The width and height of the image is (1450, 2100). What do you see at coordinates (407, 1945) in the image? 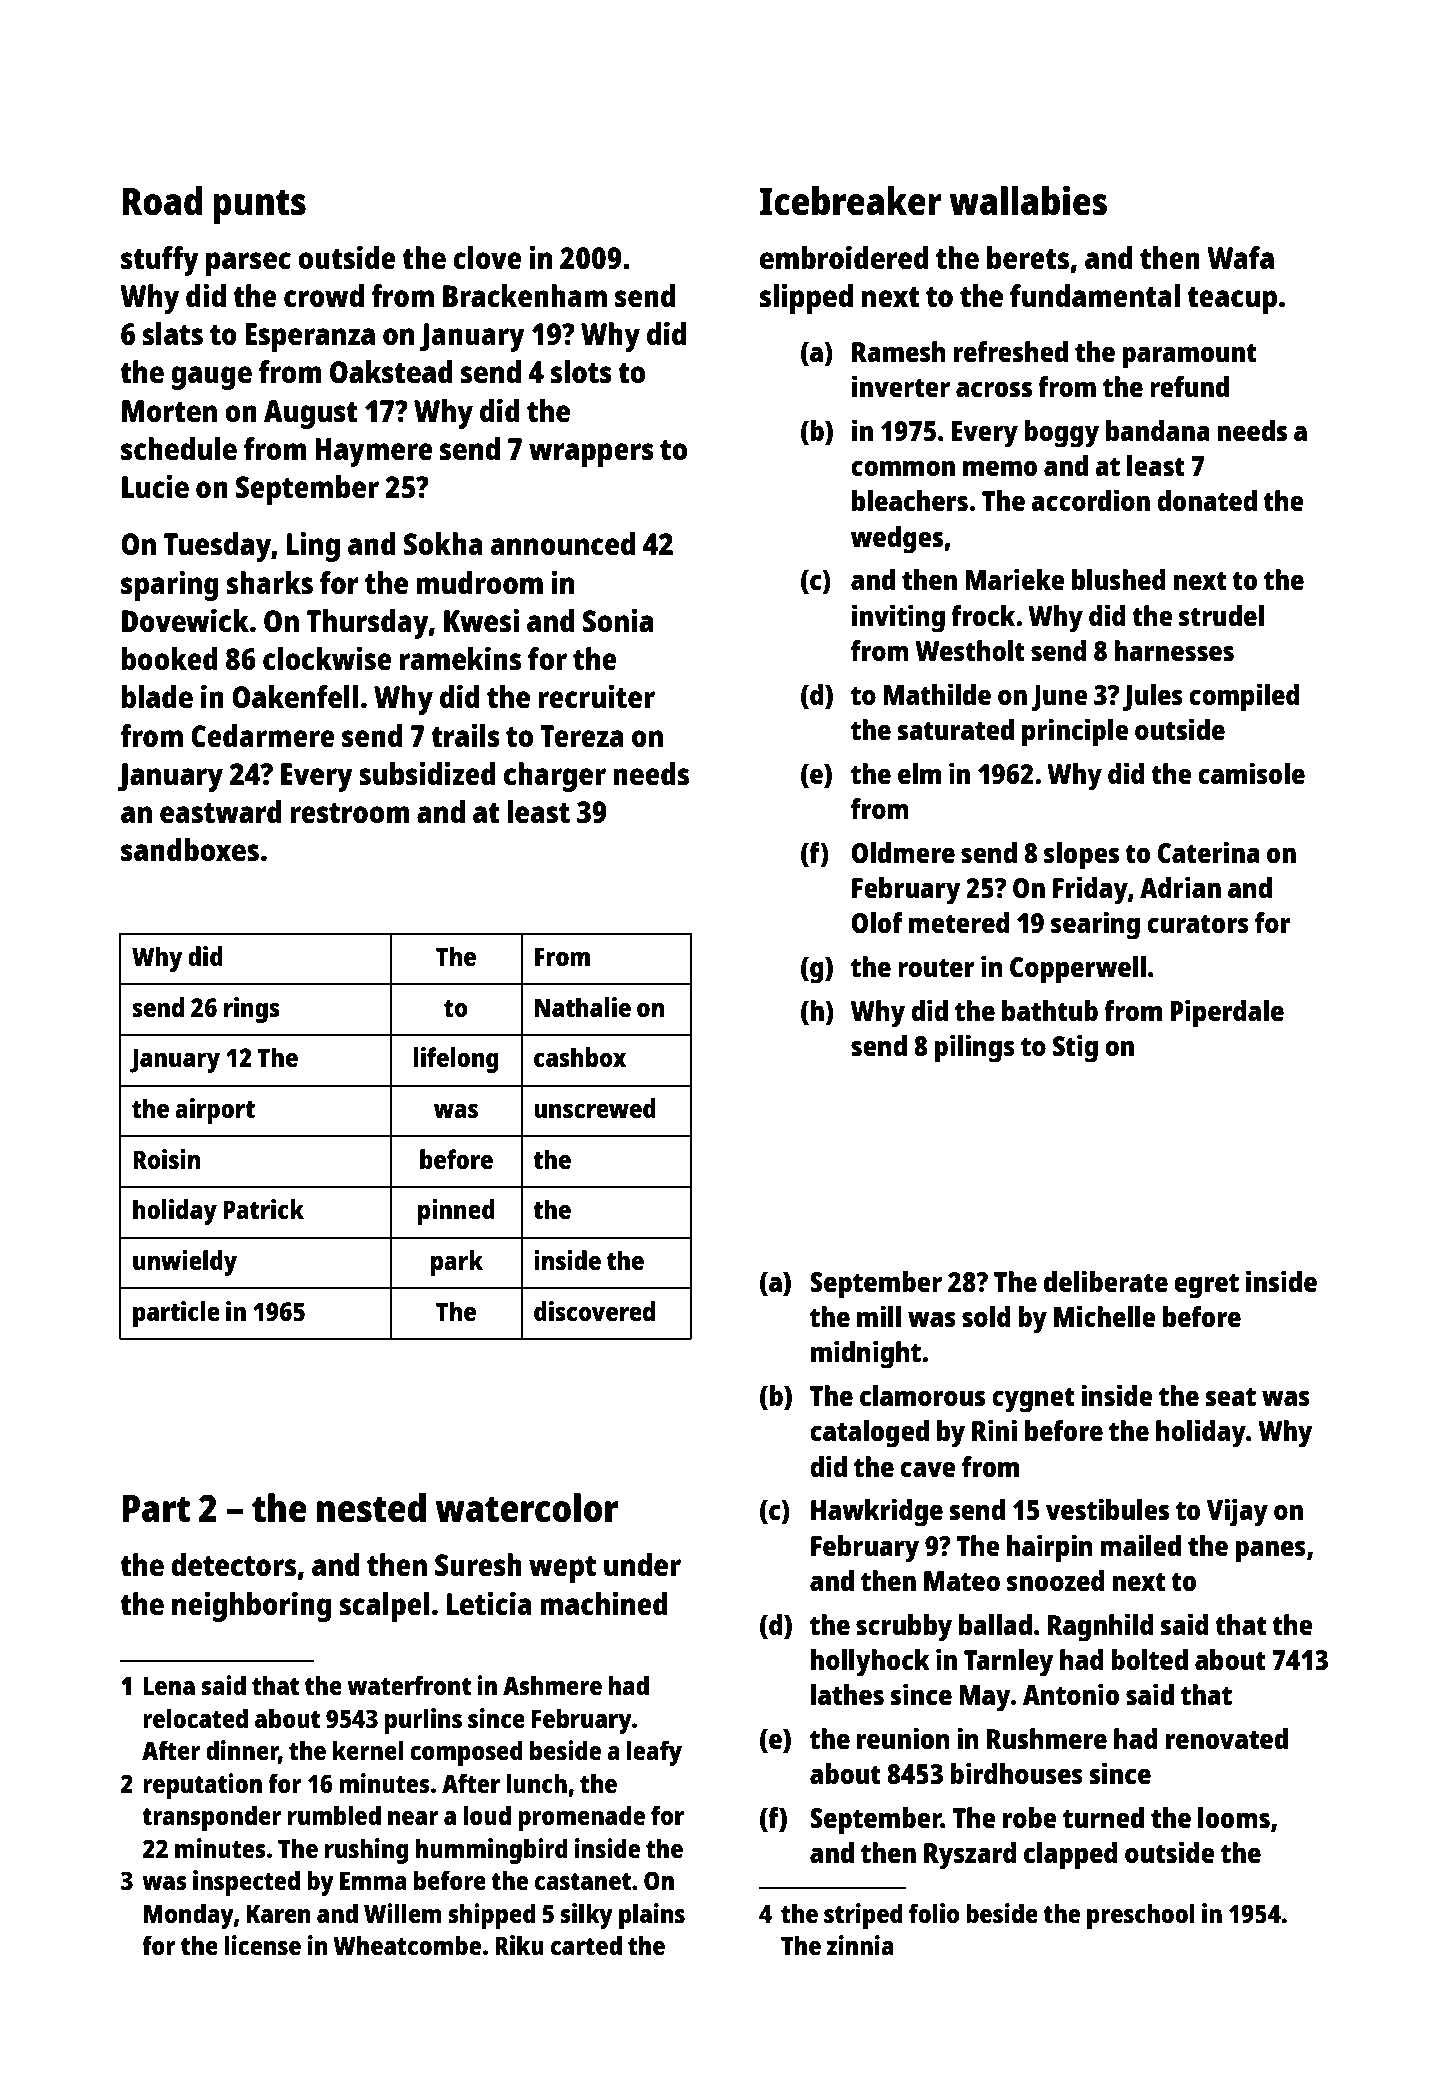
I see `Wheatcombe` at bounding box center [407, 1945].
